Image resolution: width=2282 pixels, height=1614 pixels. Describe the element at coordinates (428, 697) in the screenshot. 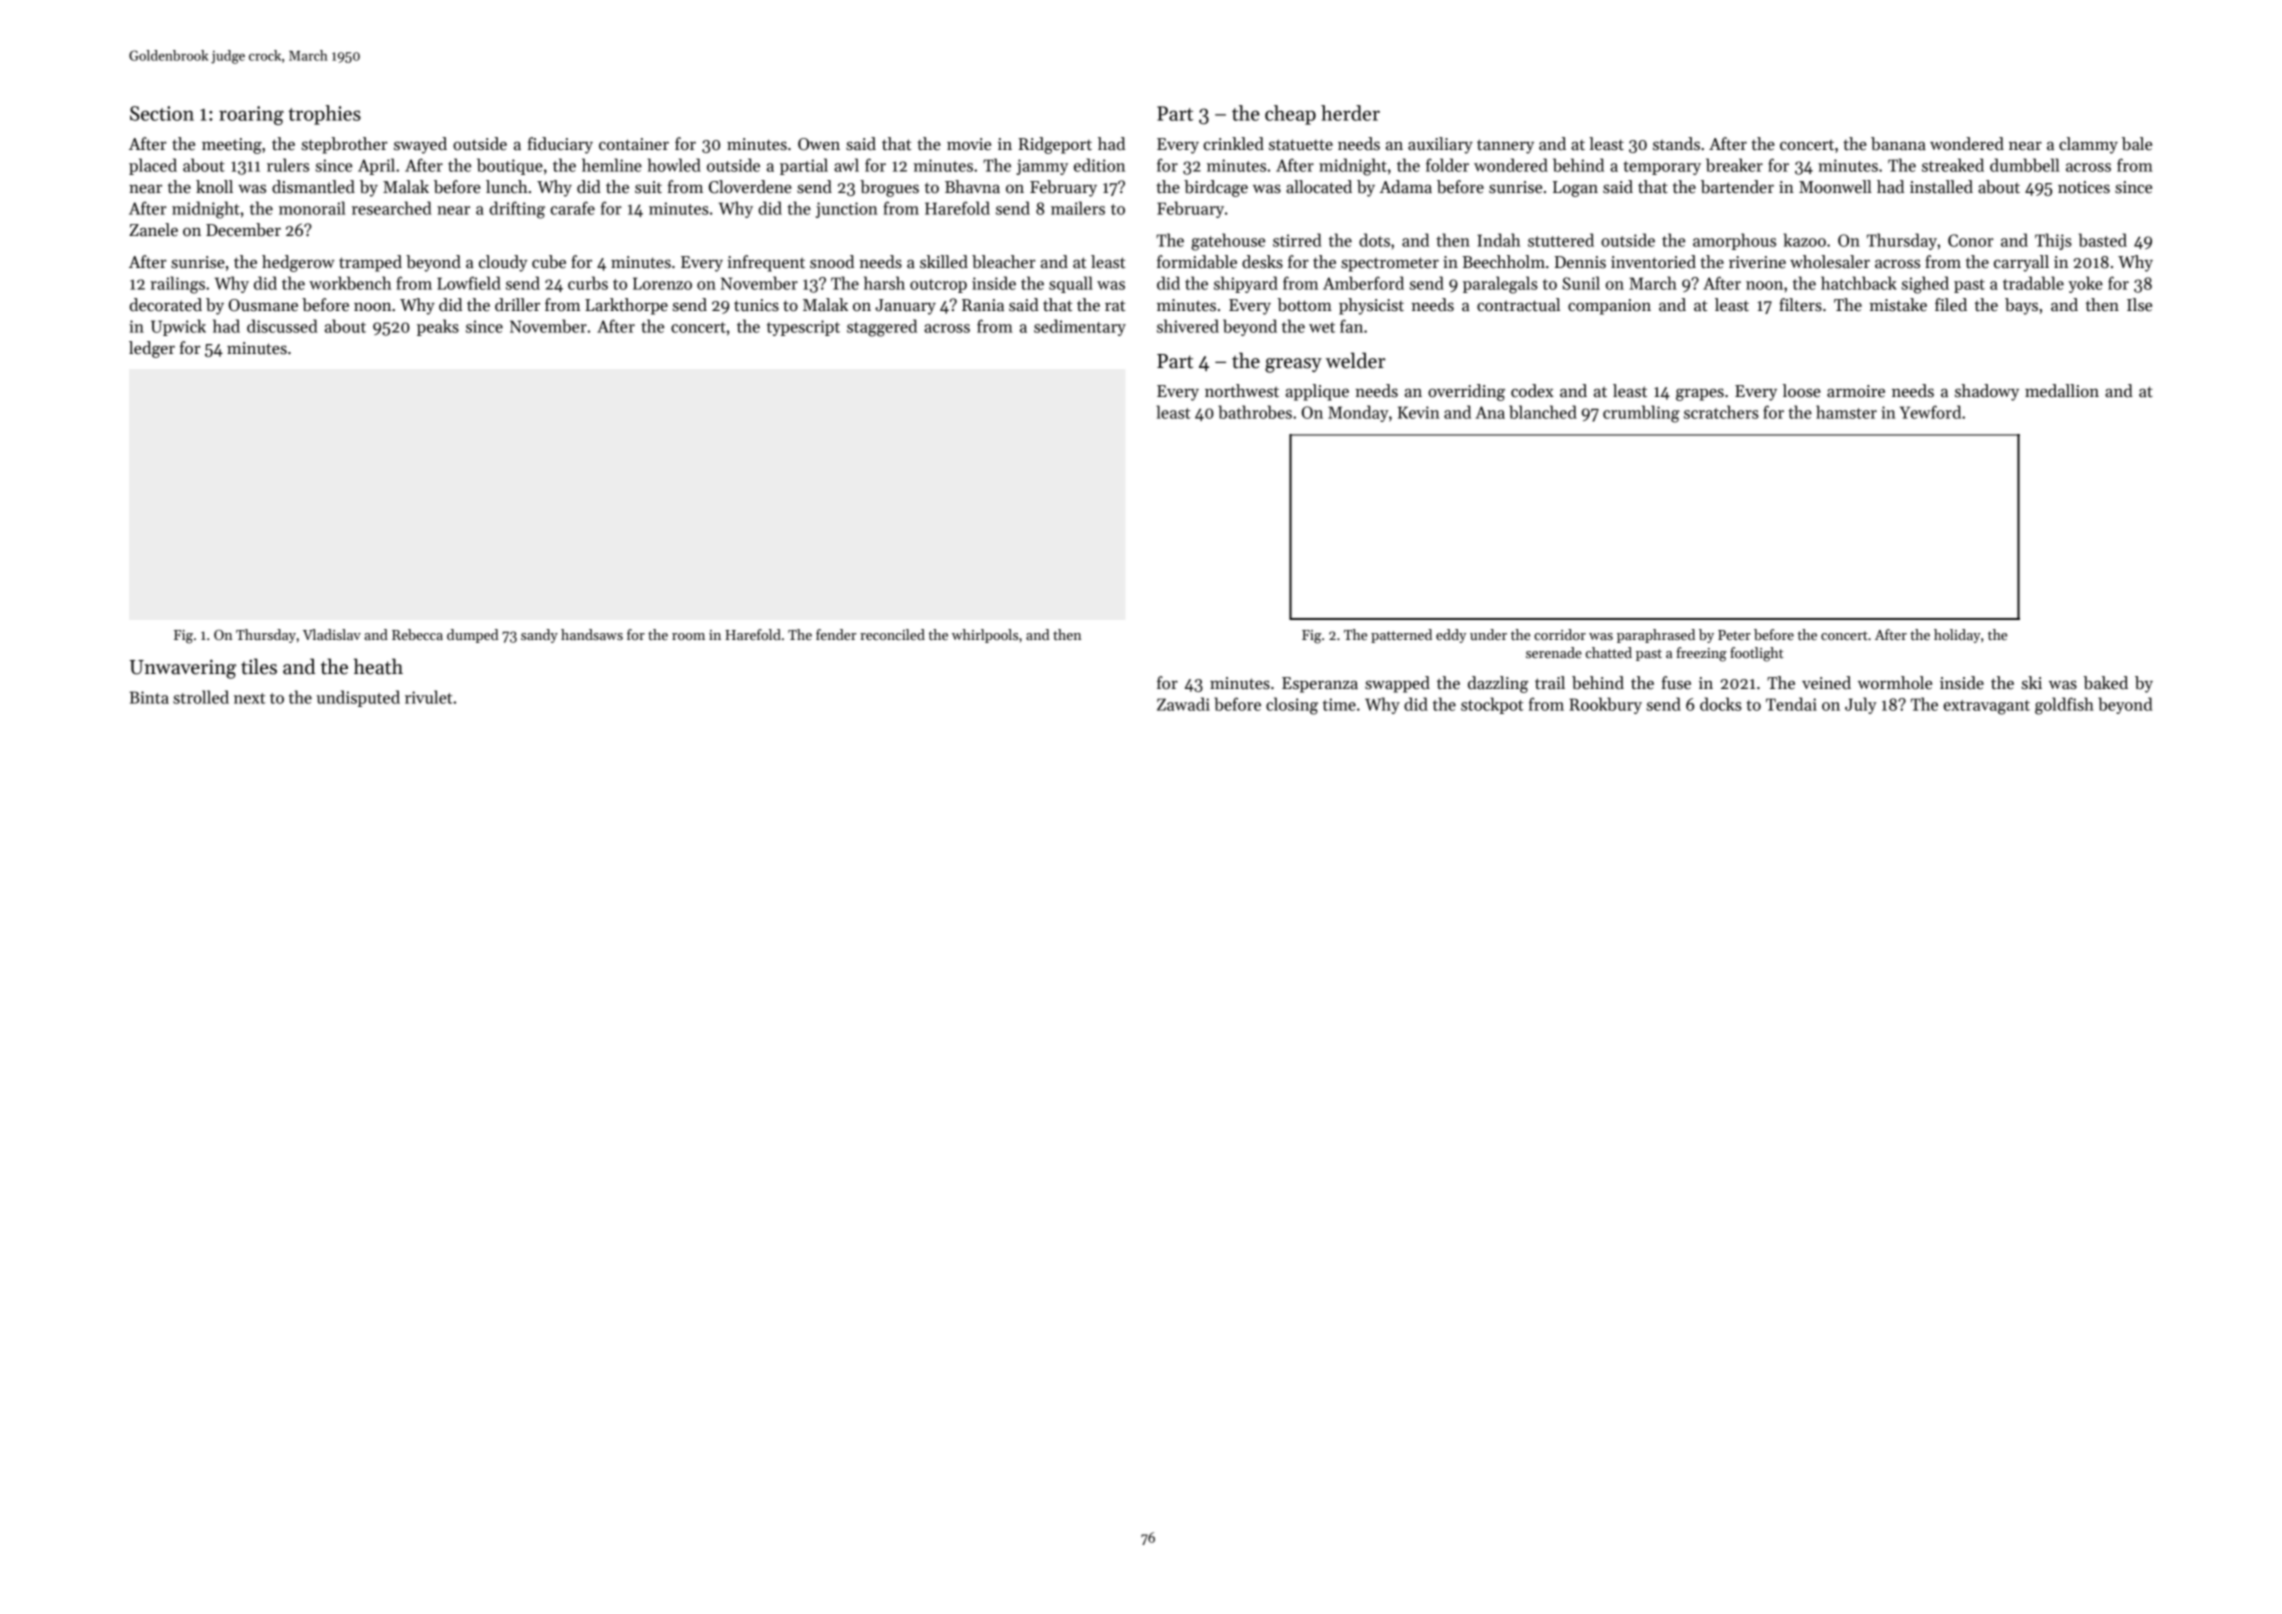

I see `rivulet` at that location.
